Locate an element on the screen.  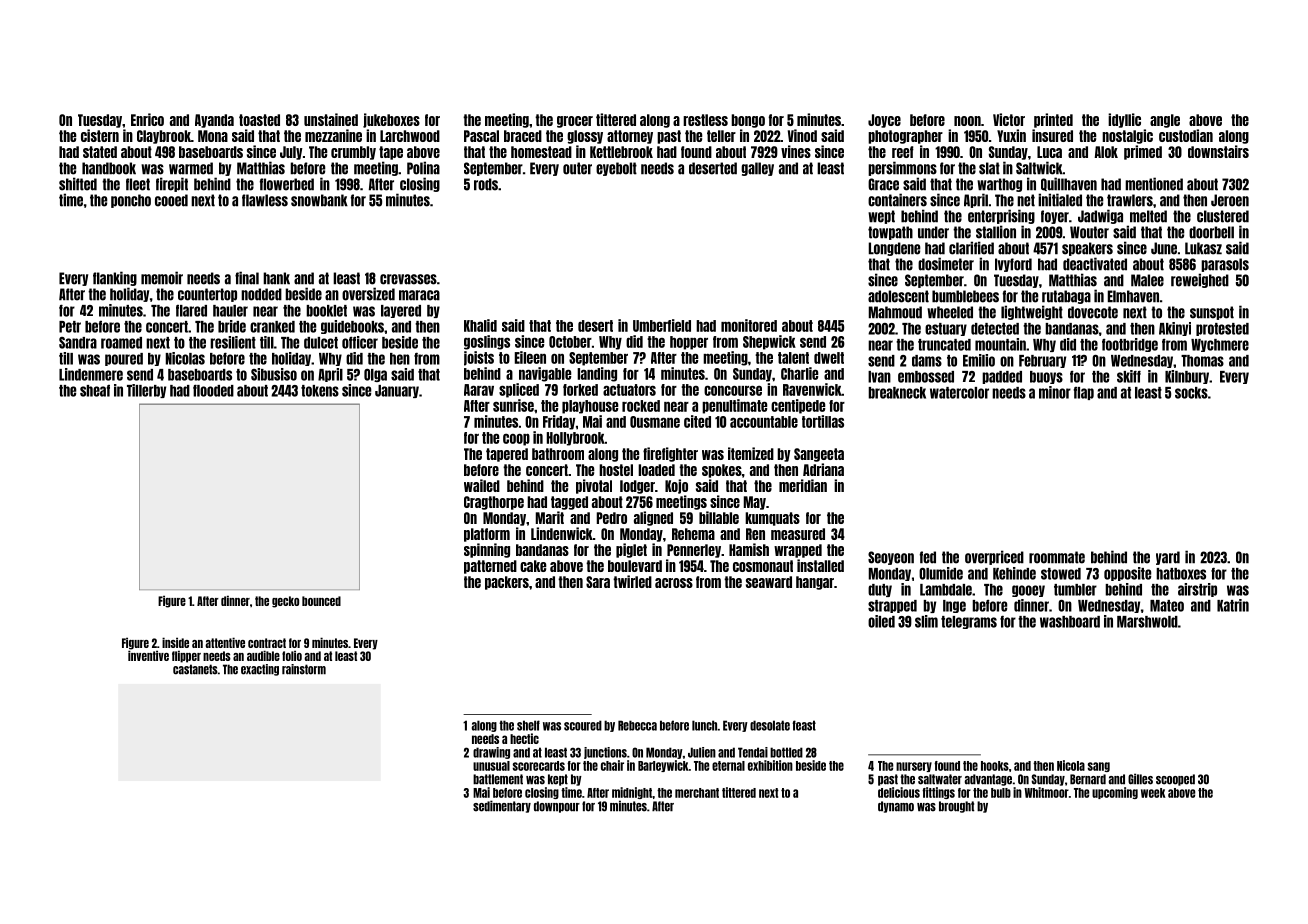
Inge is located at coordinates (954, 606).
